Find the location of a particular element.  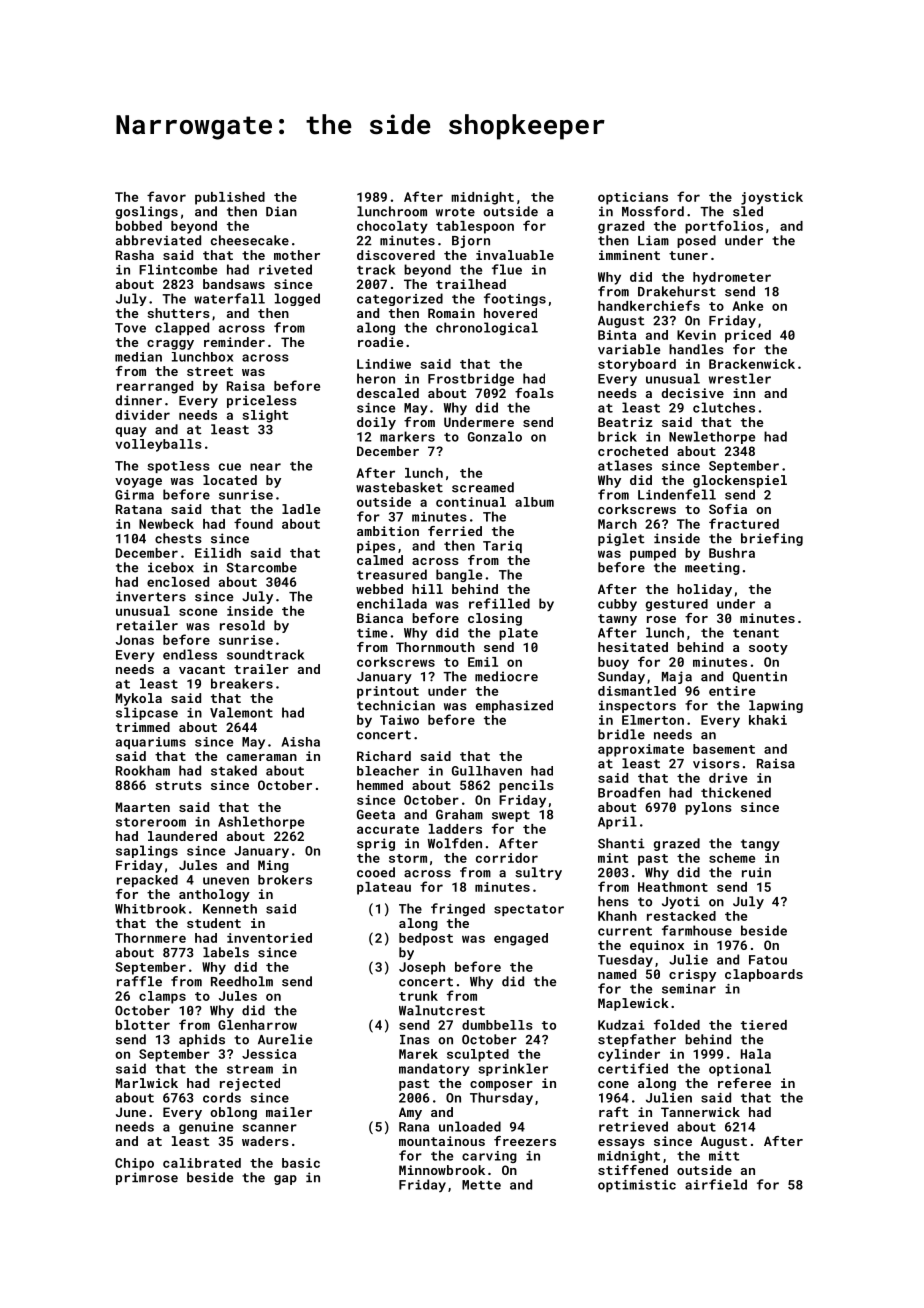

divider is located at coordinates (142, 415).
